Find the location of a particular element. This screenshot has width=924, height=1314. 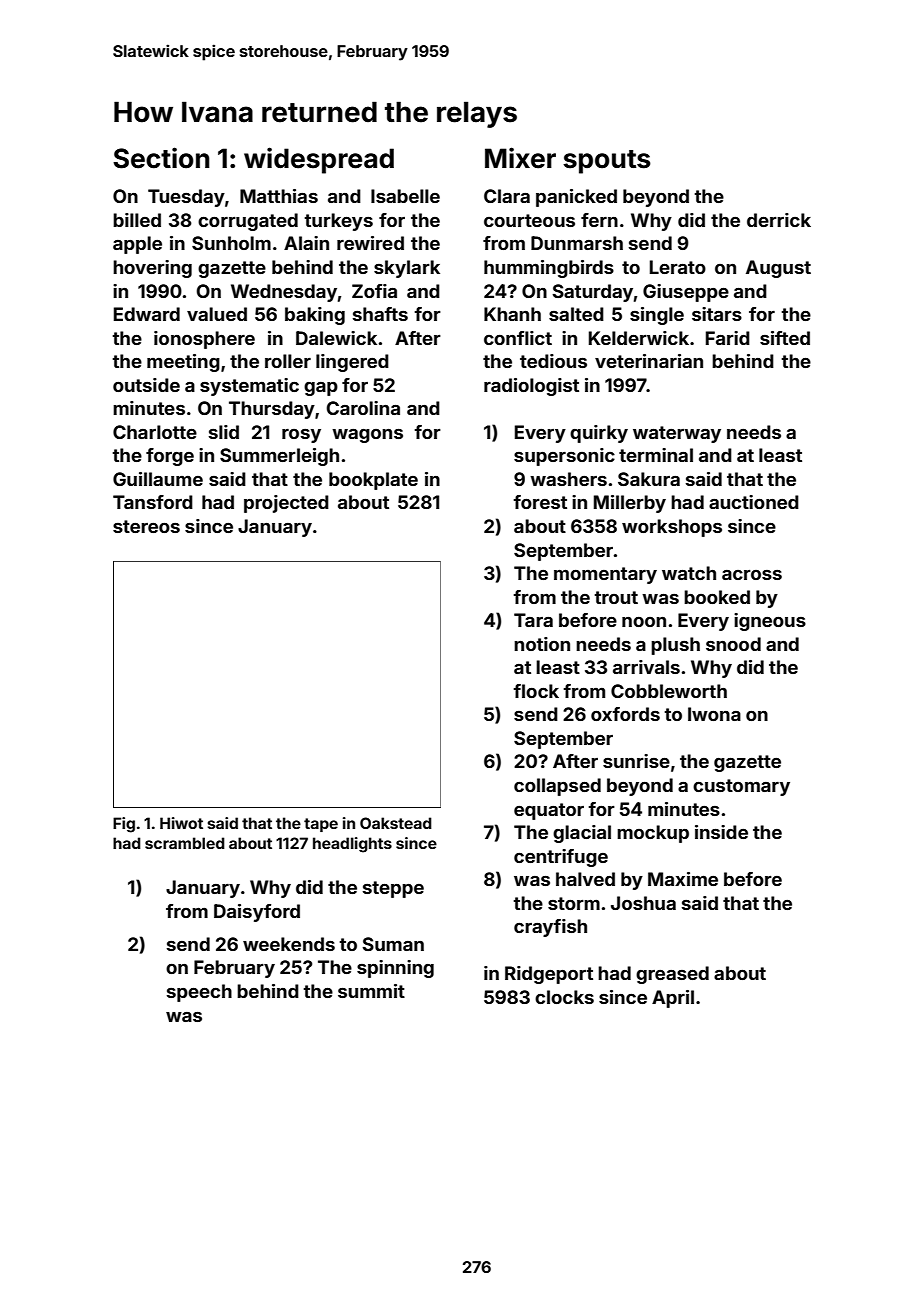

Tara is located at coordinates (533, 620).
